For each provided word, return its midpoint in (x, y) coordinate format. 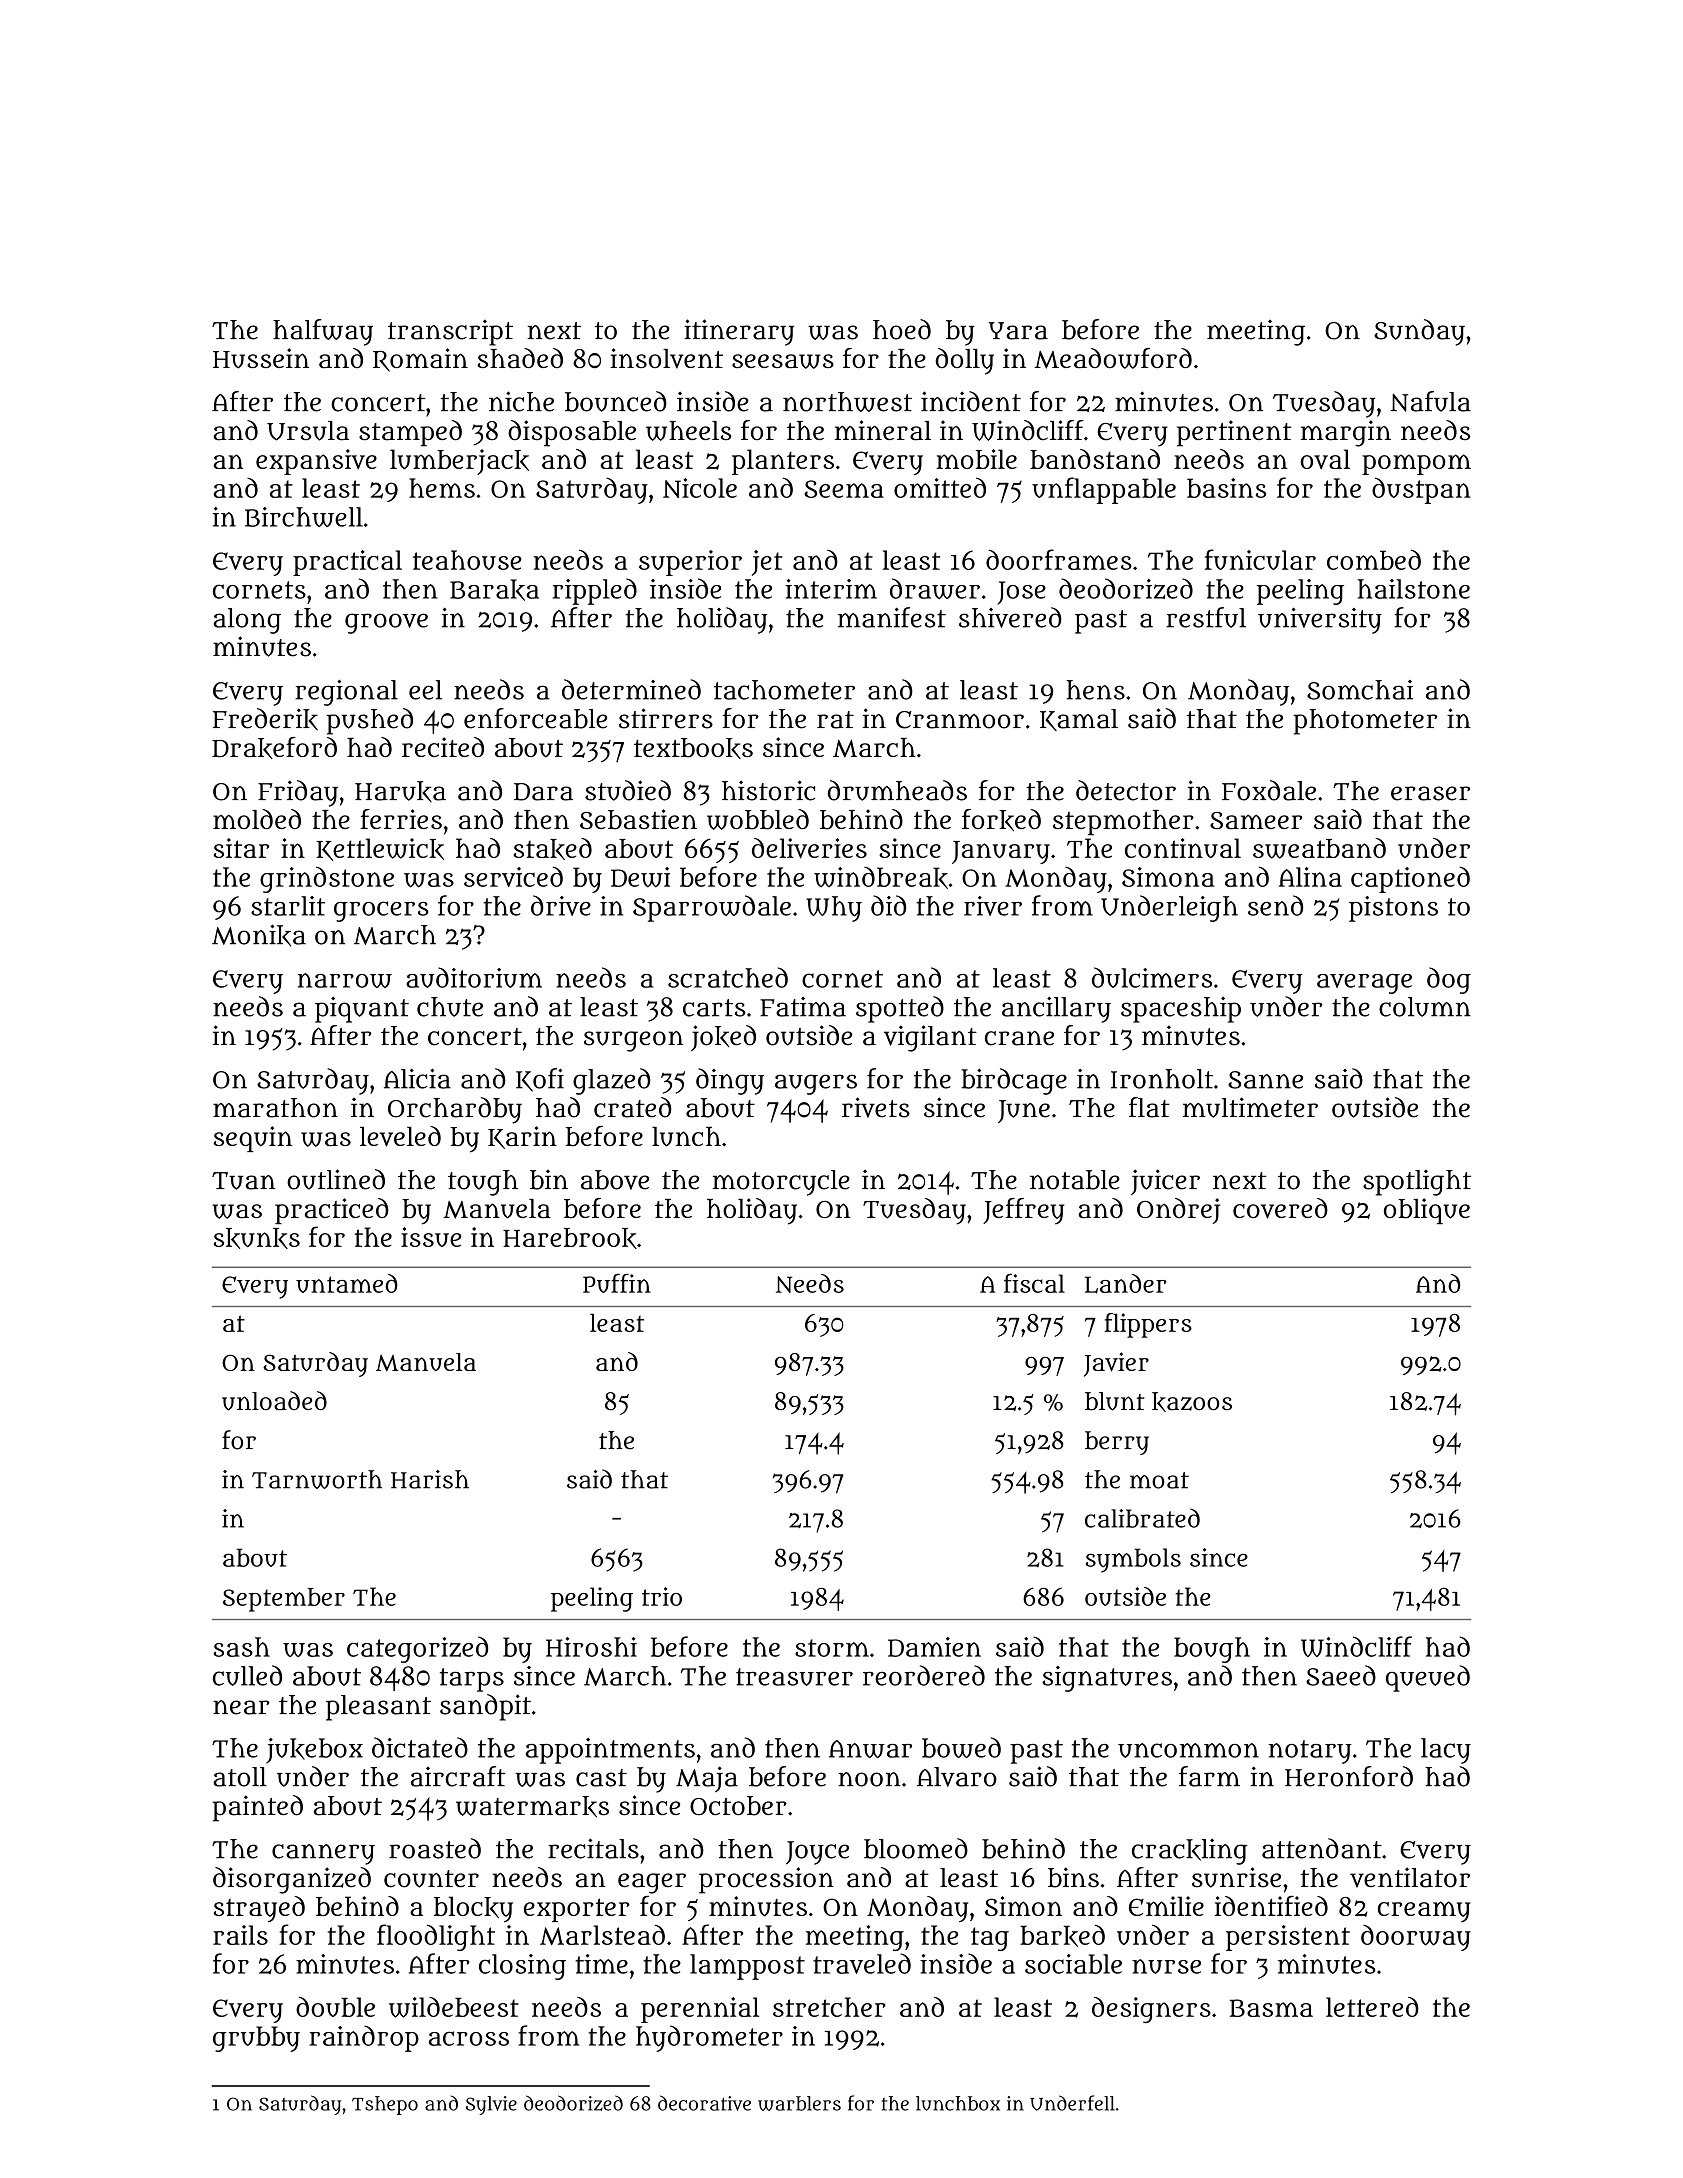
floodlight (436, 1937)
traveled (862, 1963)
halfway (323, 332)
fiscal (1034, 1283)
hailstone (1414, 589)
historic (768, 790)
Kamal (1079, 720)
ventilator (1410, 1877)
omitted (940, 487)
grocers (381, 911)
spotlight (1417, 1183)
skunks (257, 1238)
